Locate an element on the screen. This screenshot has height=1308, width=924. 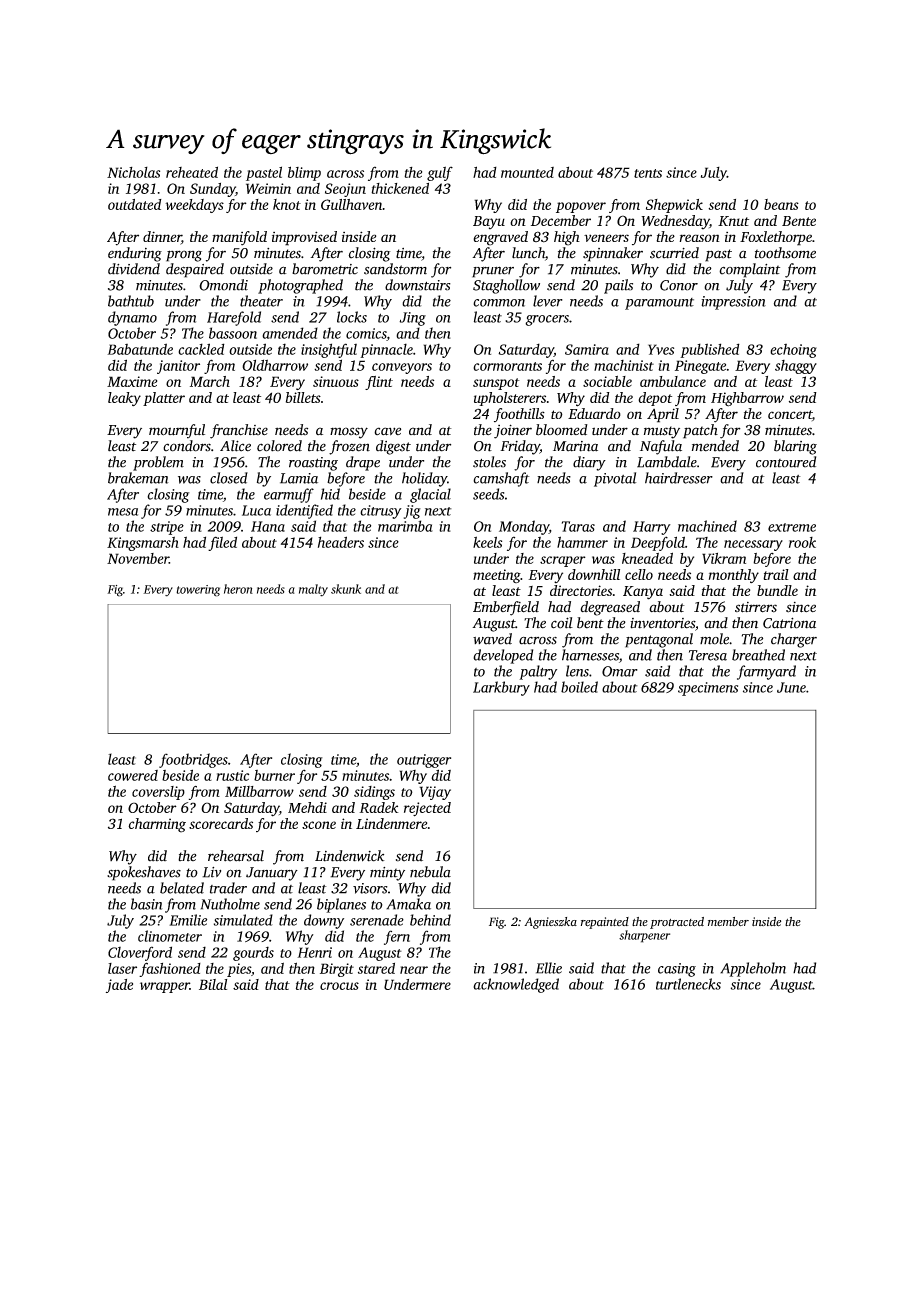
stirrers is located at coordinates (756, 607).
